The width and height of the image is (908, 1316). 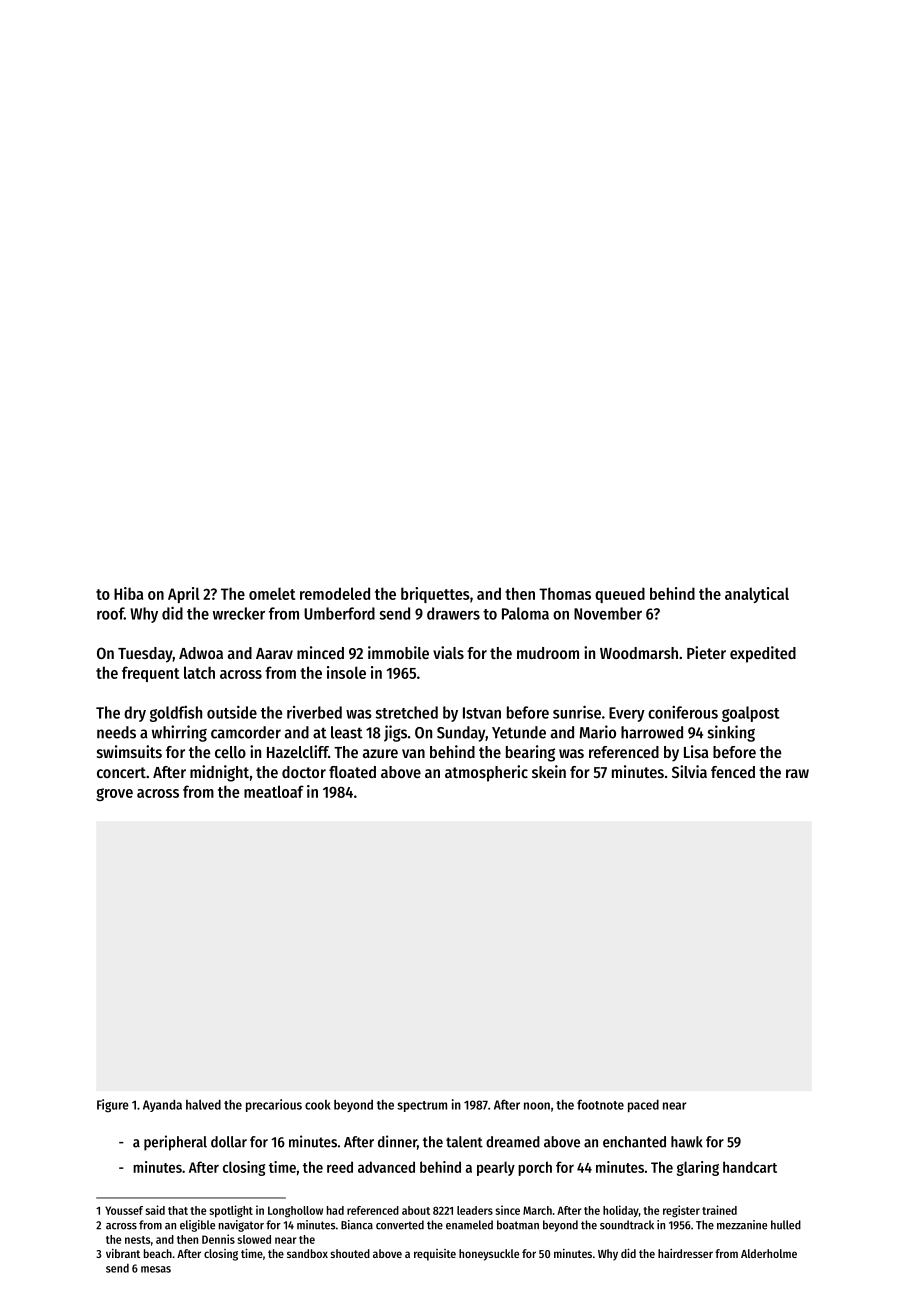 What do you see at coordinates (600, 1104) in the image?
I see `footnote` at bounding box center [600, 1104].
